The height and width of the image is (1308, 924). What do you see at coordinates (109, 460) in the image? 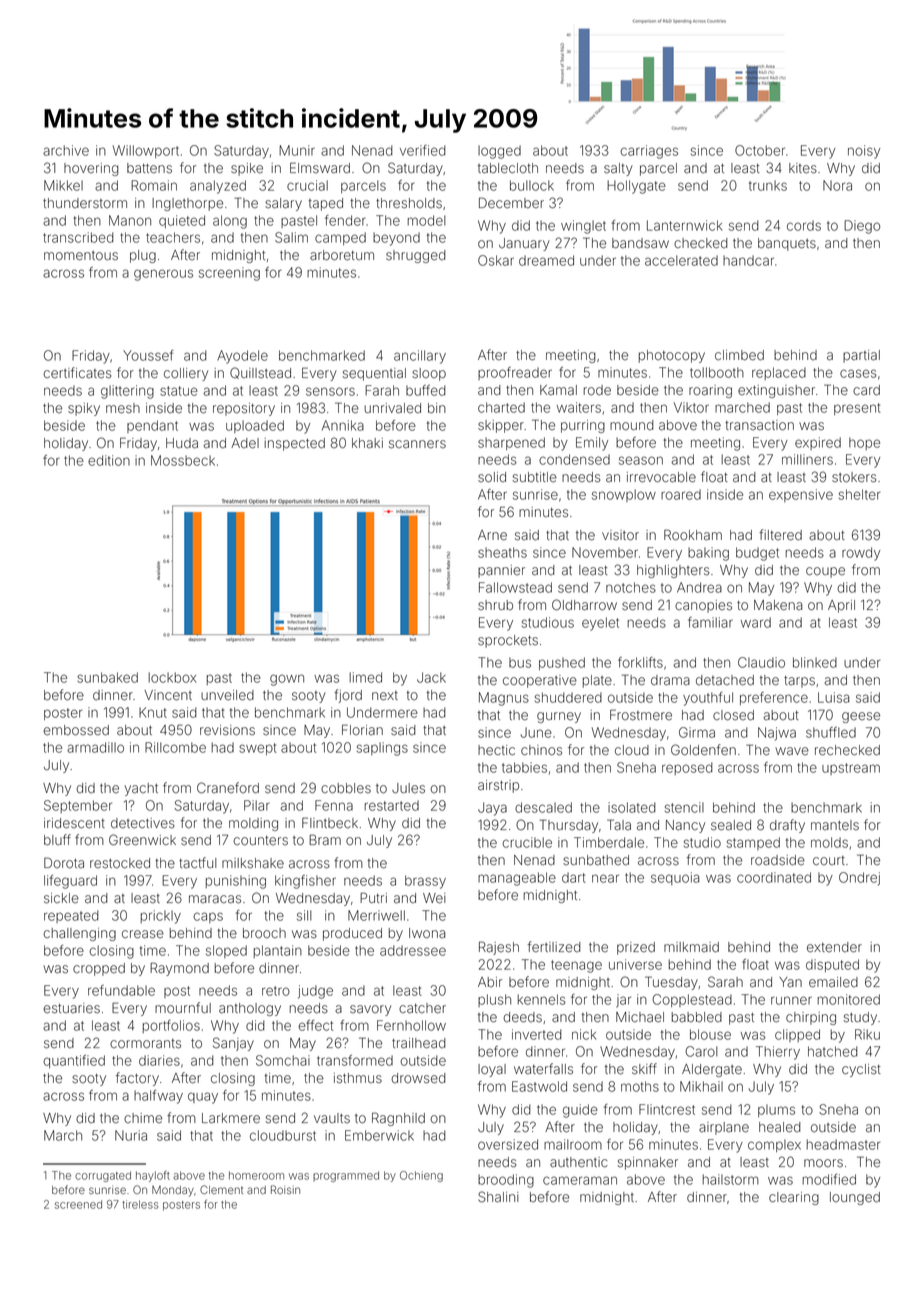
I see `edition` at bounding box center [109, 460].
